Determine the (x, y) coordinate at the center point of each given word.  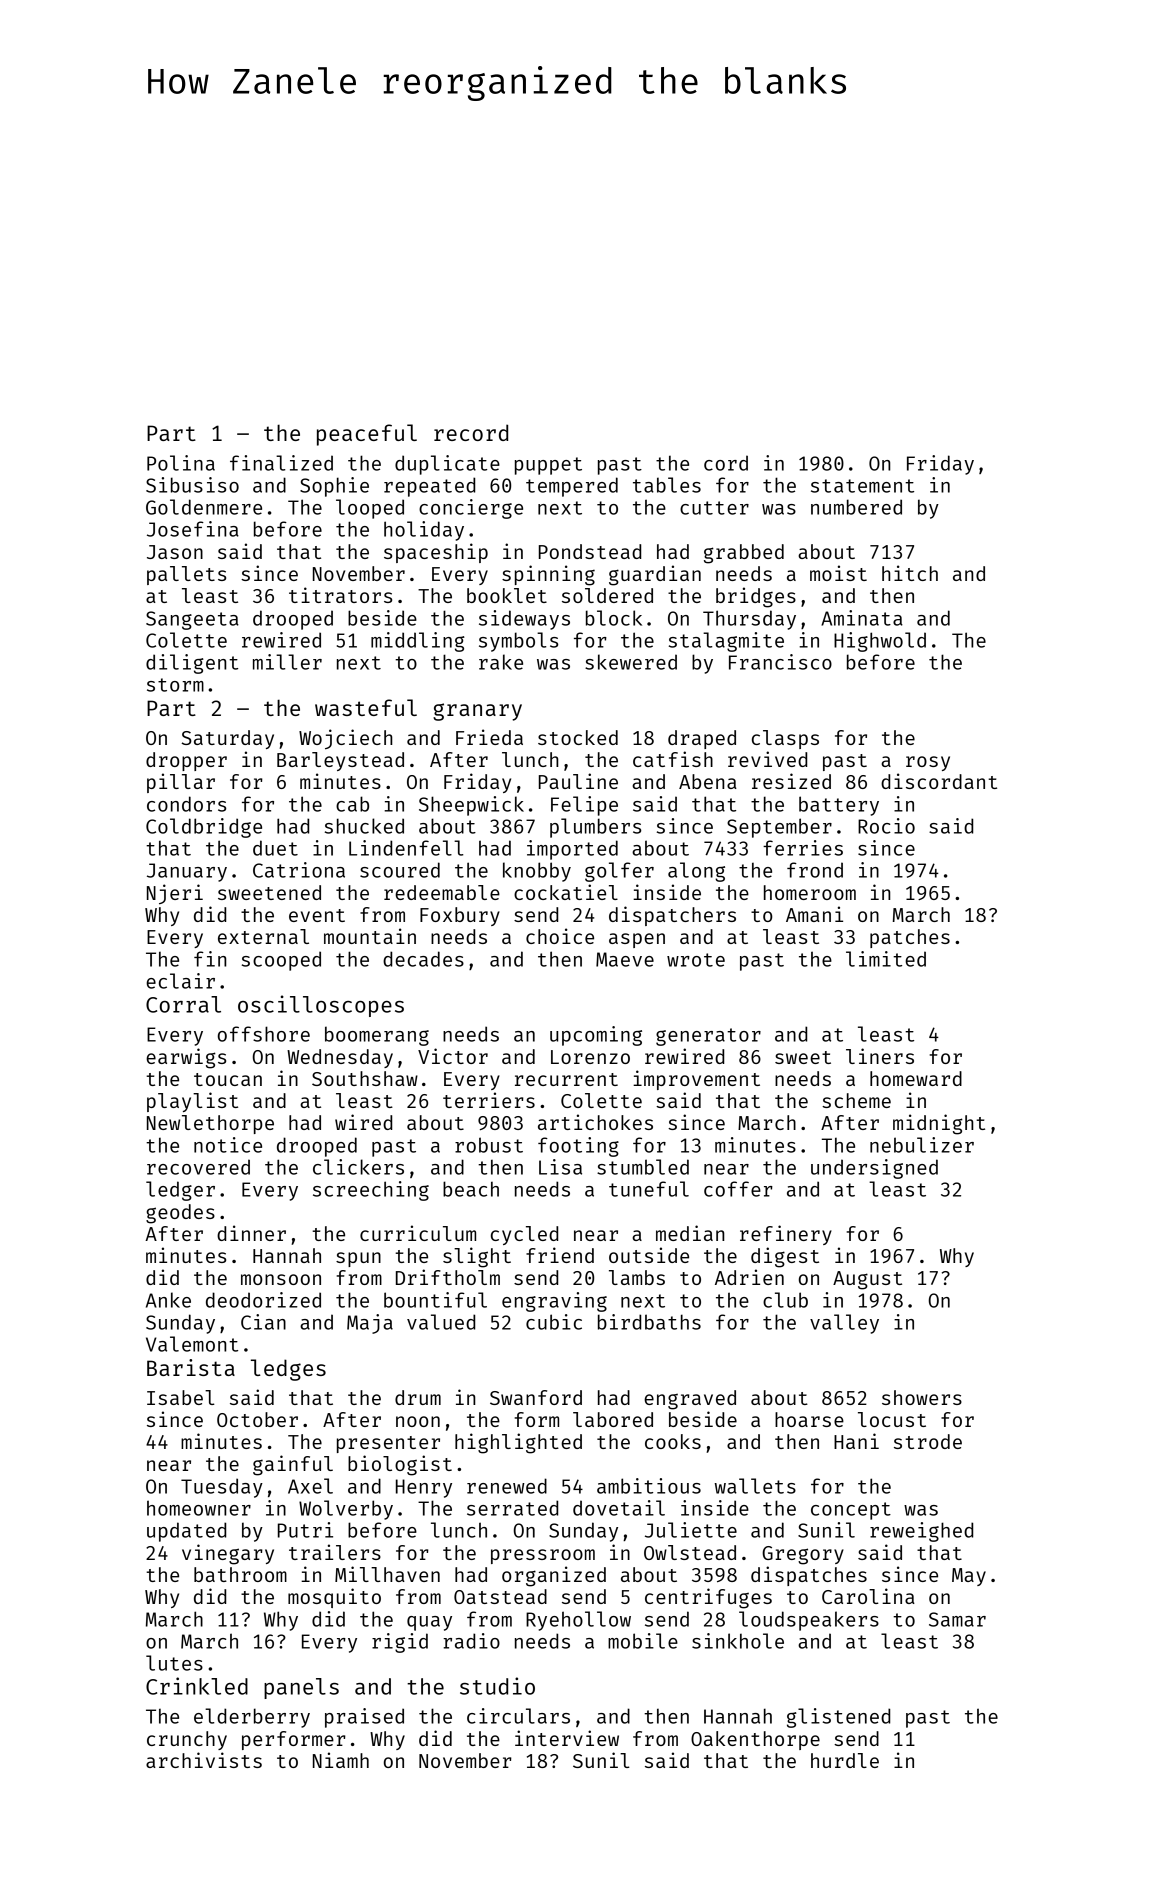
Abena (708, 781)
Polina (181, 463)
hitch (910, 573)
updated (186, 1532)
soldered (607, 595)
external (263, 936)
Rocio (886, 826)
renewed (507, 1486)
